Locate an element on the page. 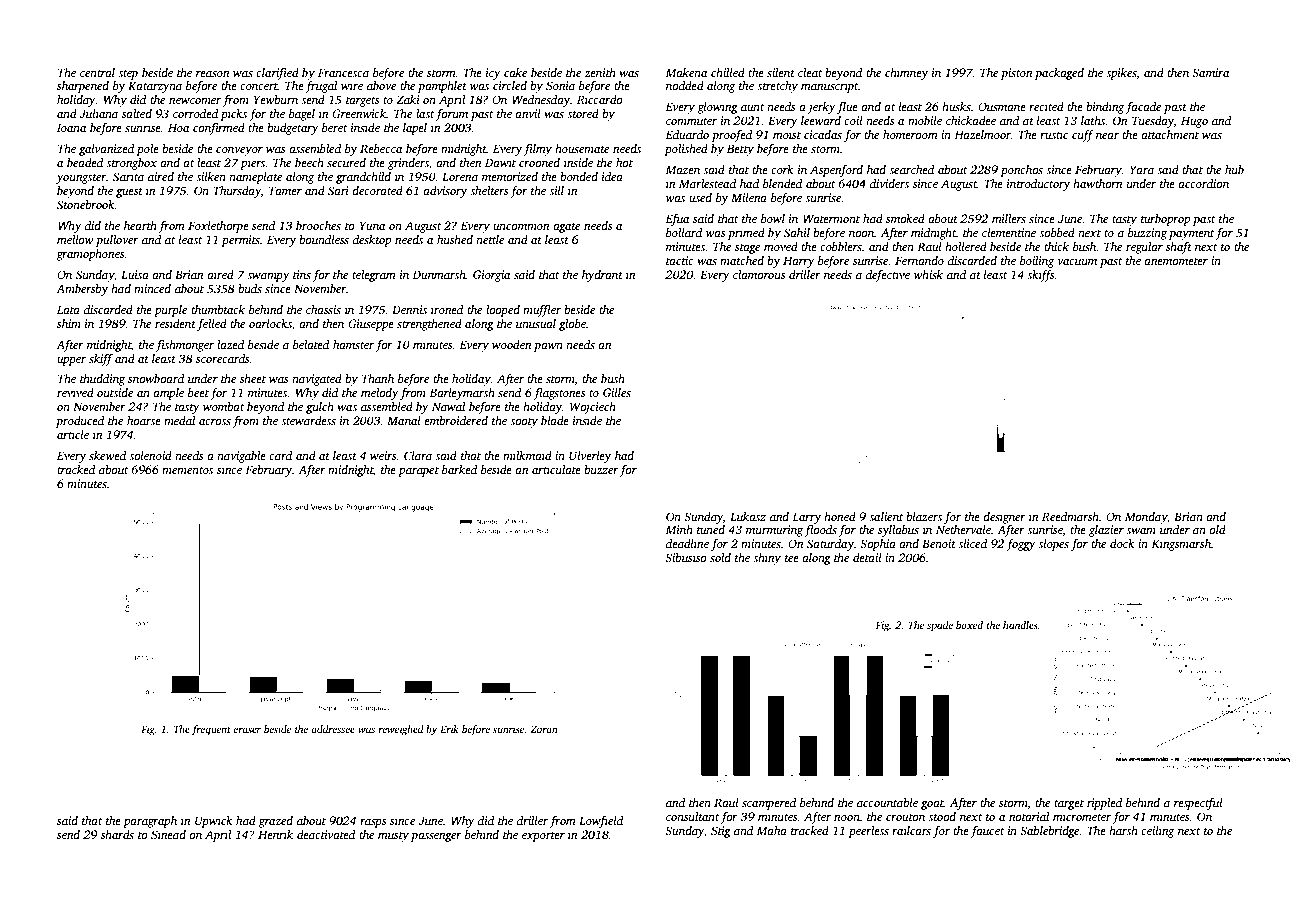 Image resolution: width=1308 pixels, height=924 pixels. eraser is located at coordinates (247, 730).
